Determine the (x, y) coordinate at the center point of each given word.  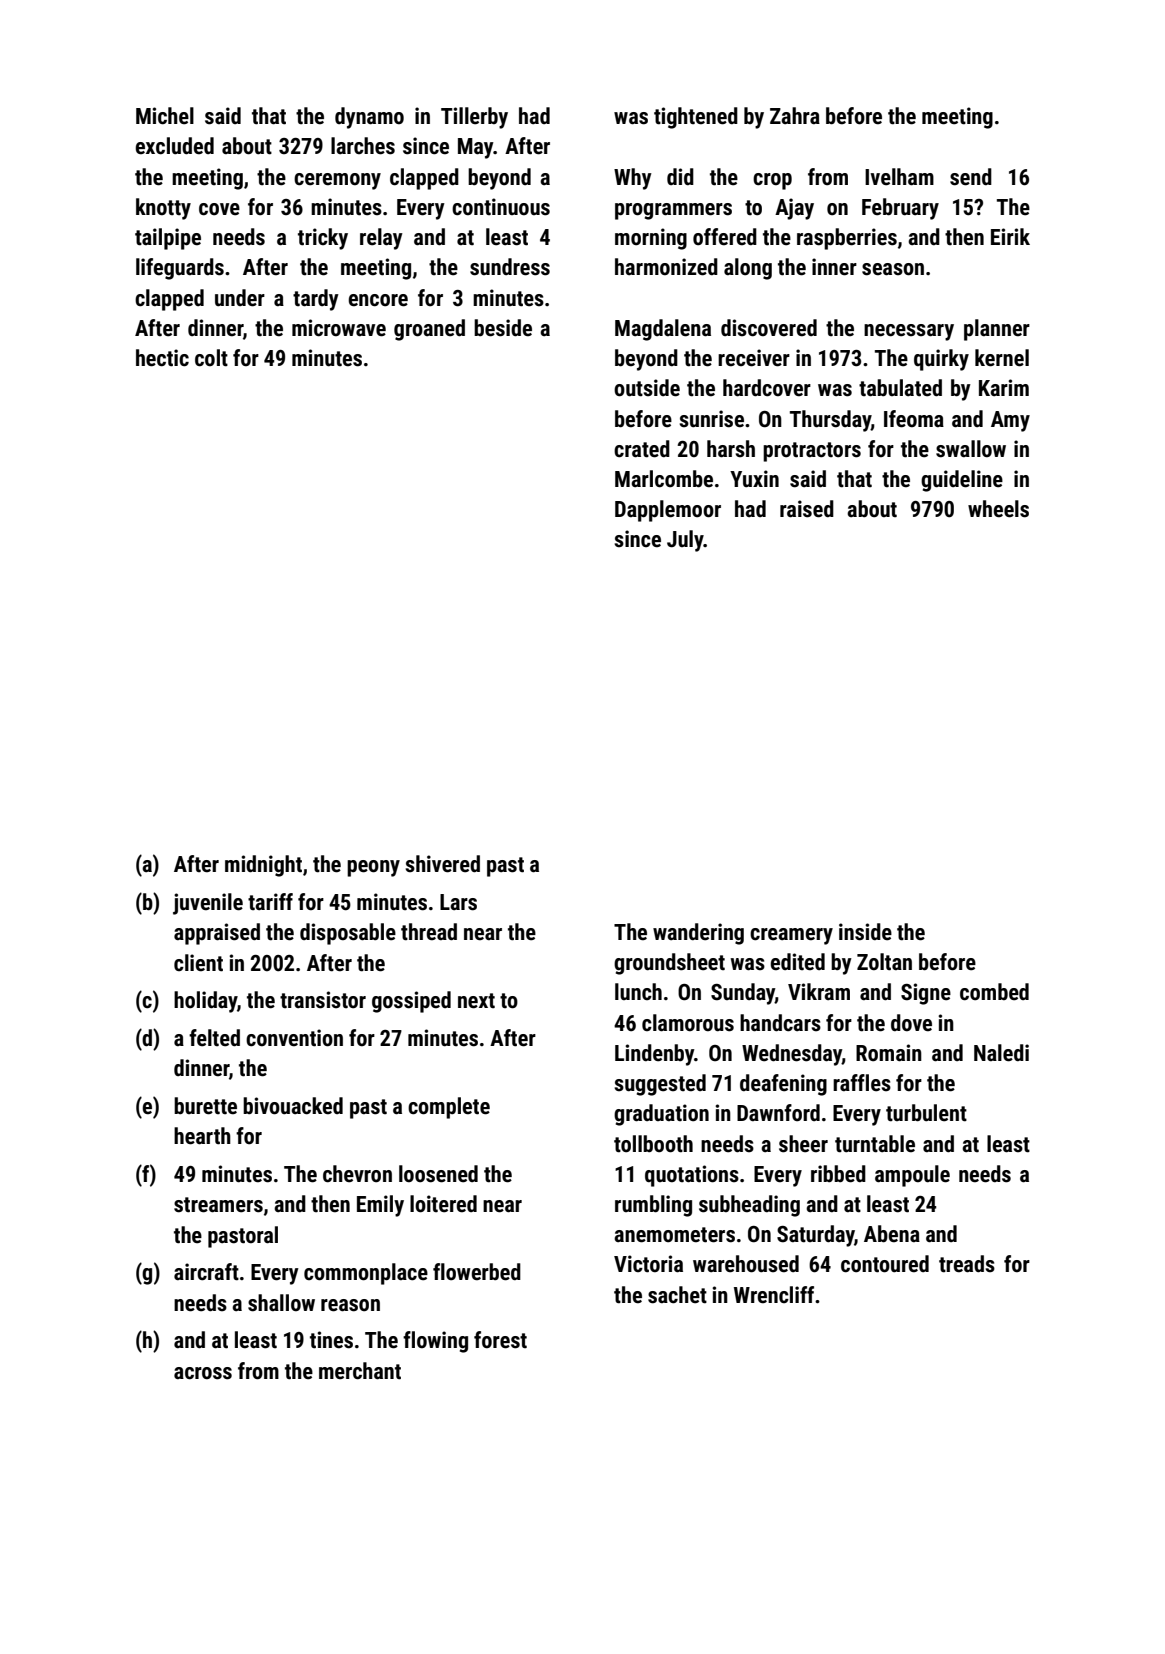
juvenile (208, 904)
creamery (791, 936)
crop (772, 181)
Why (633, 179)
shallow (281, 1303)
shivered (442, 864)
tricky (323, 239)
